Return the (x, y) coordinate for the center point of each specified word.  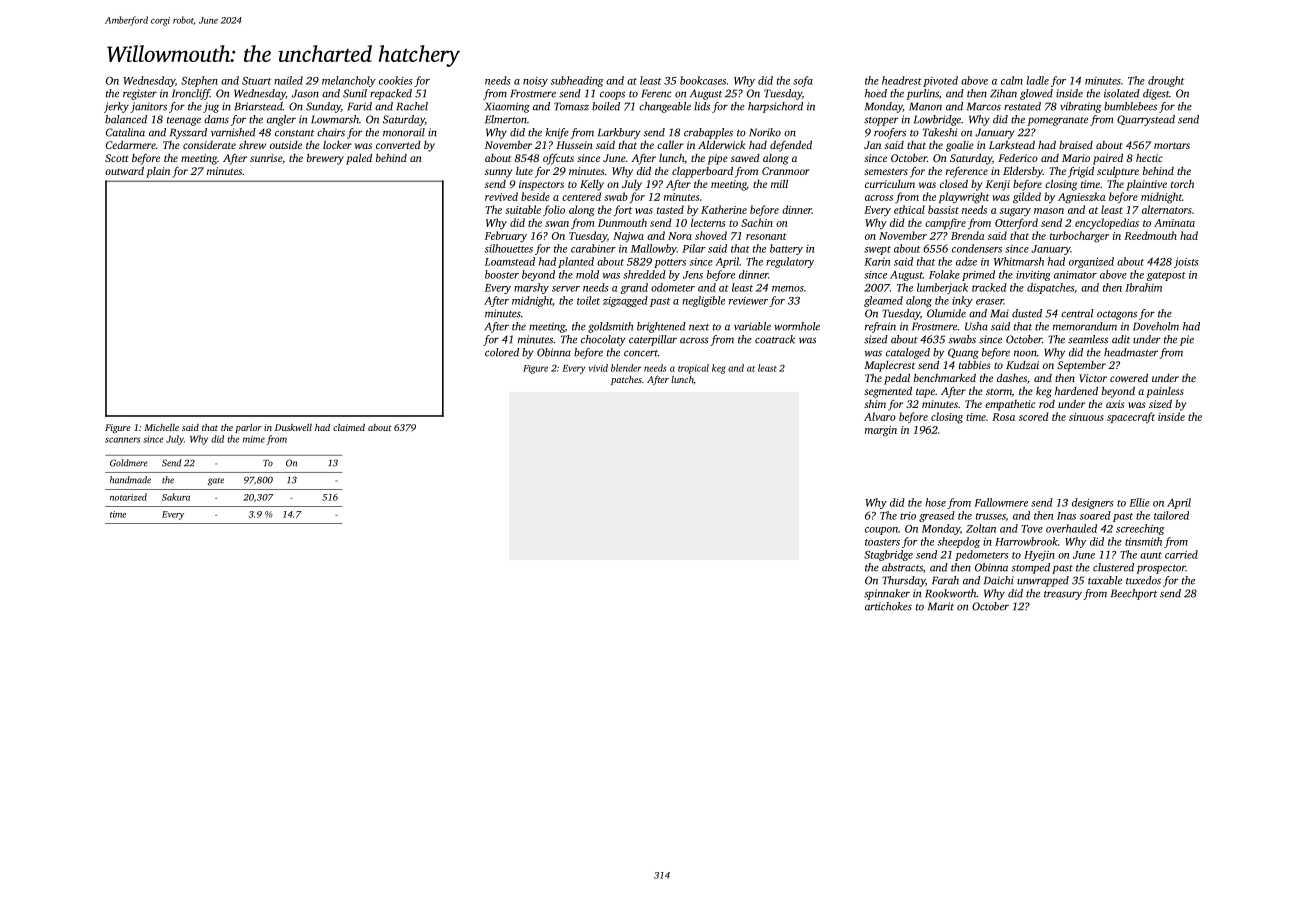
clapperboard (702, 172)
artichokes (888, 606)
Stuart (256, 81)
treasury (1063, 595)
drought (1166, 81)
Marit (941, 606)
